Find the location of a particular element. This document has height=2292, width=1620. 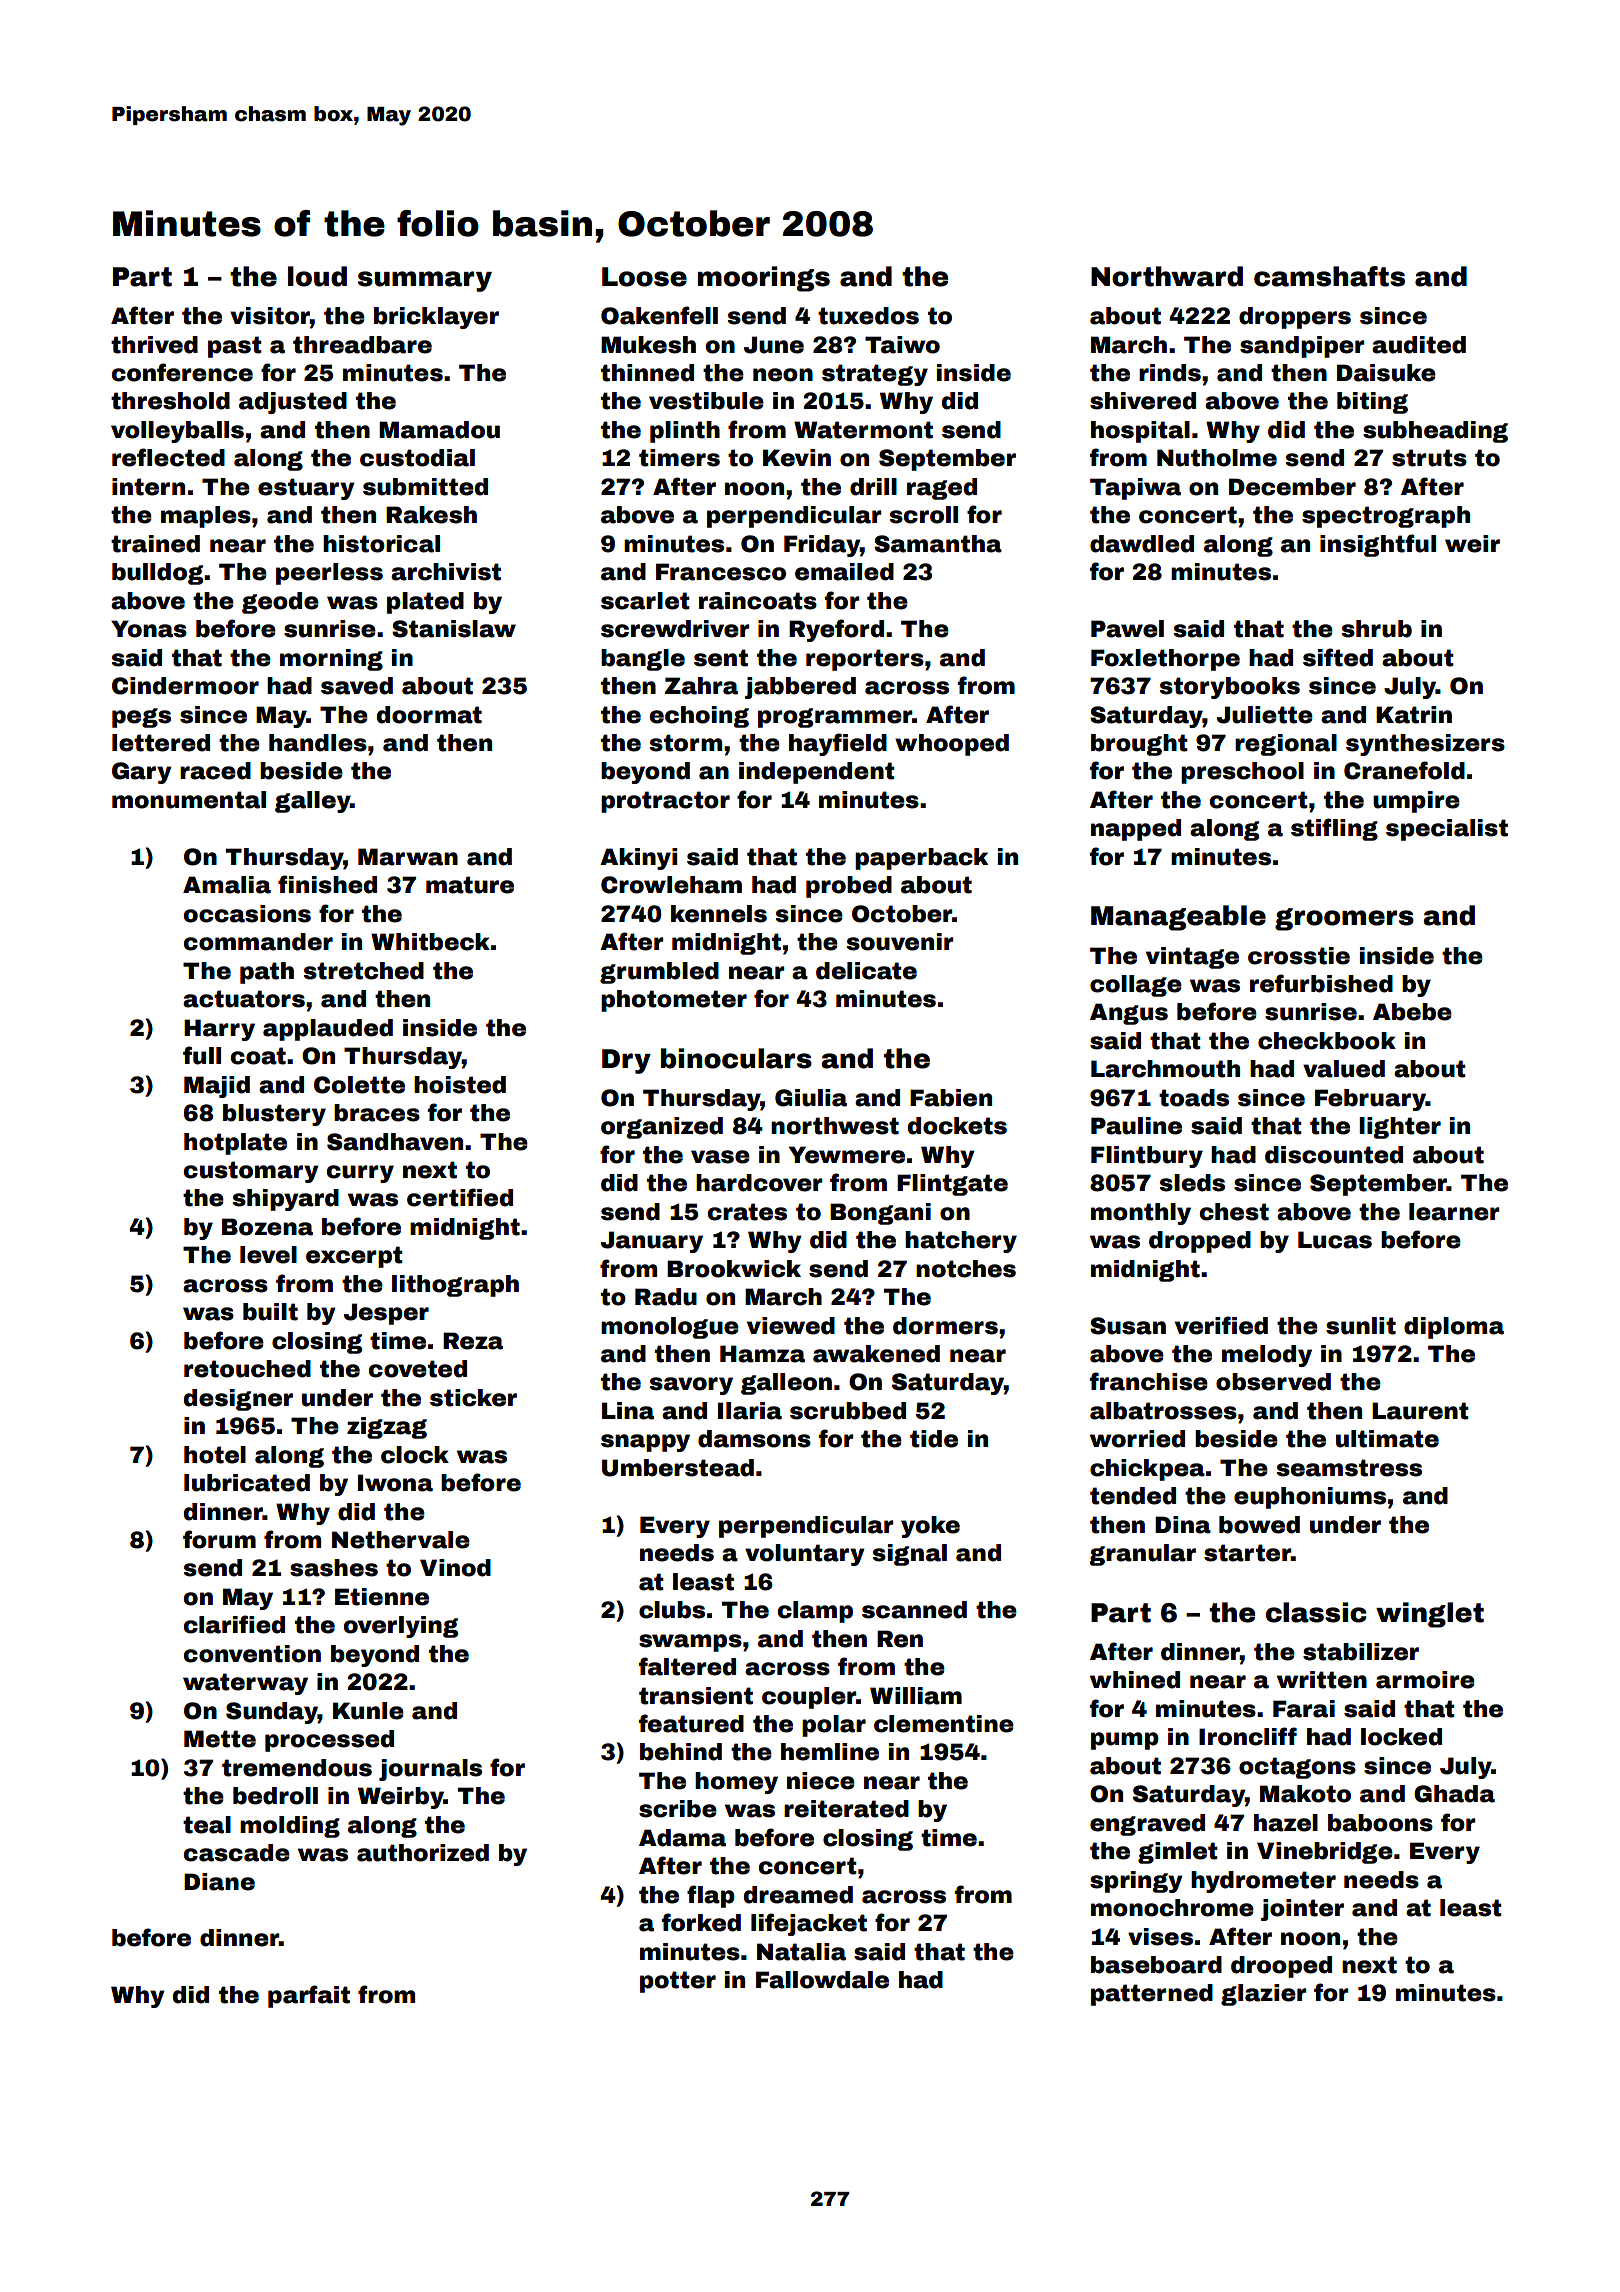

euphoniums is located at coordinates (1310, 1498).
